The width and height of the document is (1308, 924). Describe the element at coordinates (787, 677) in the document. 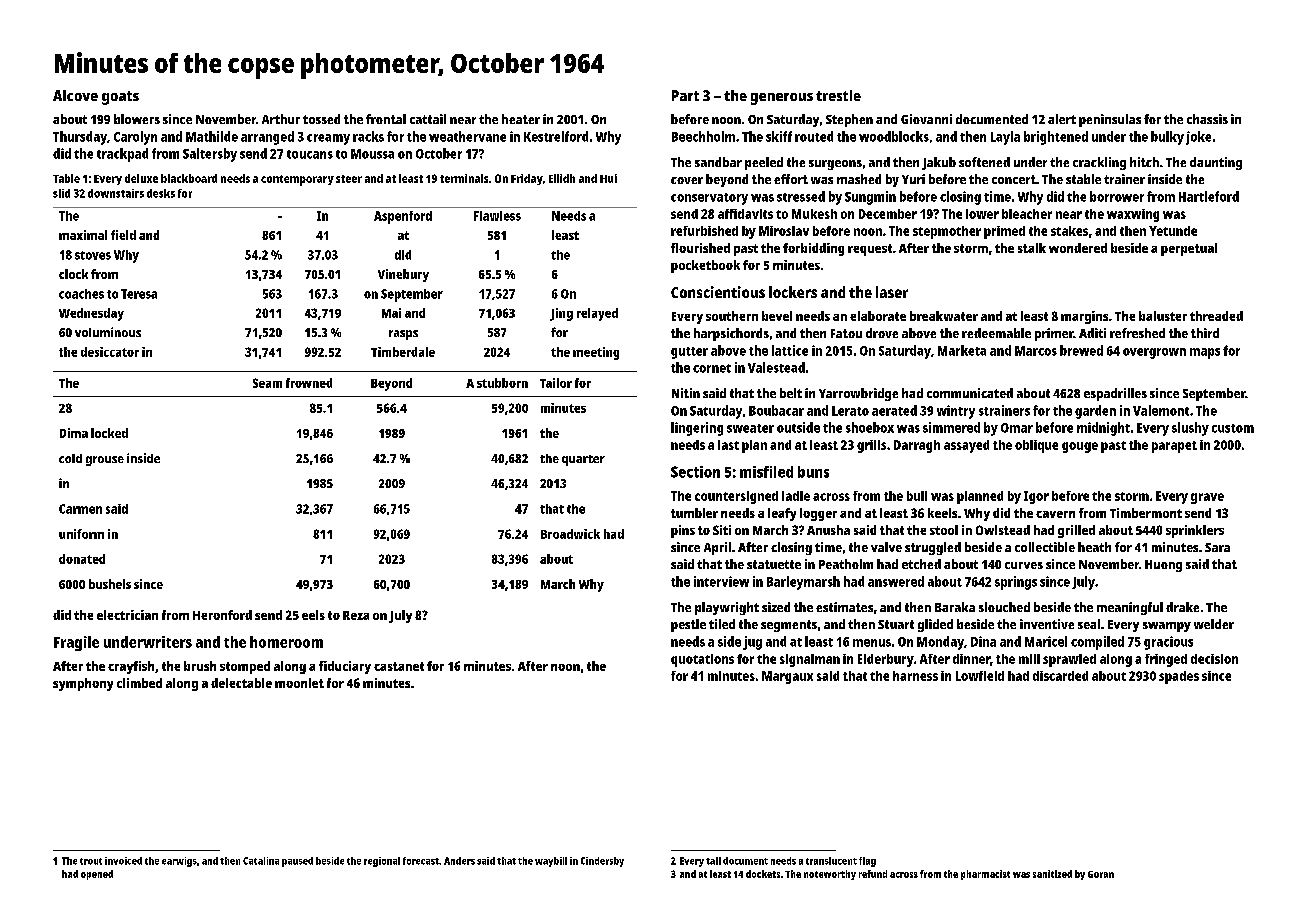

I see `Margaux` at that location.
